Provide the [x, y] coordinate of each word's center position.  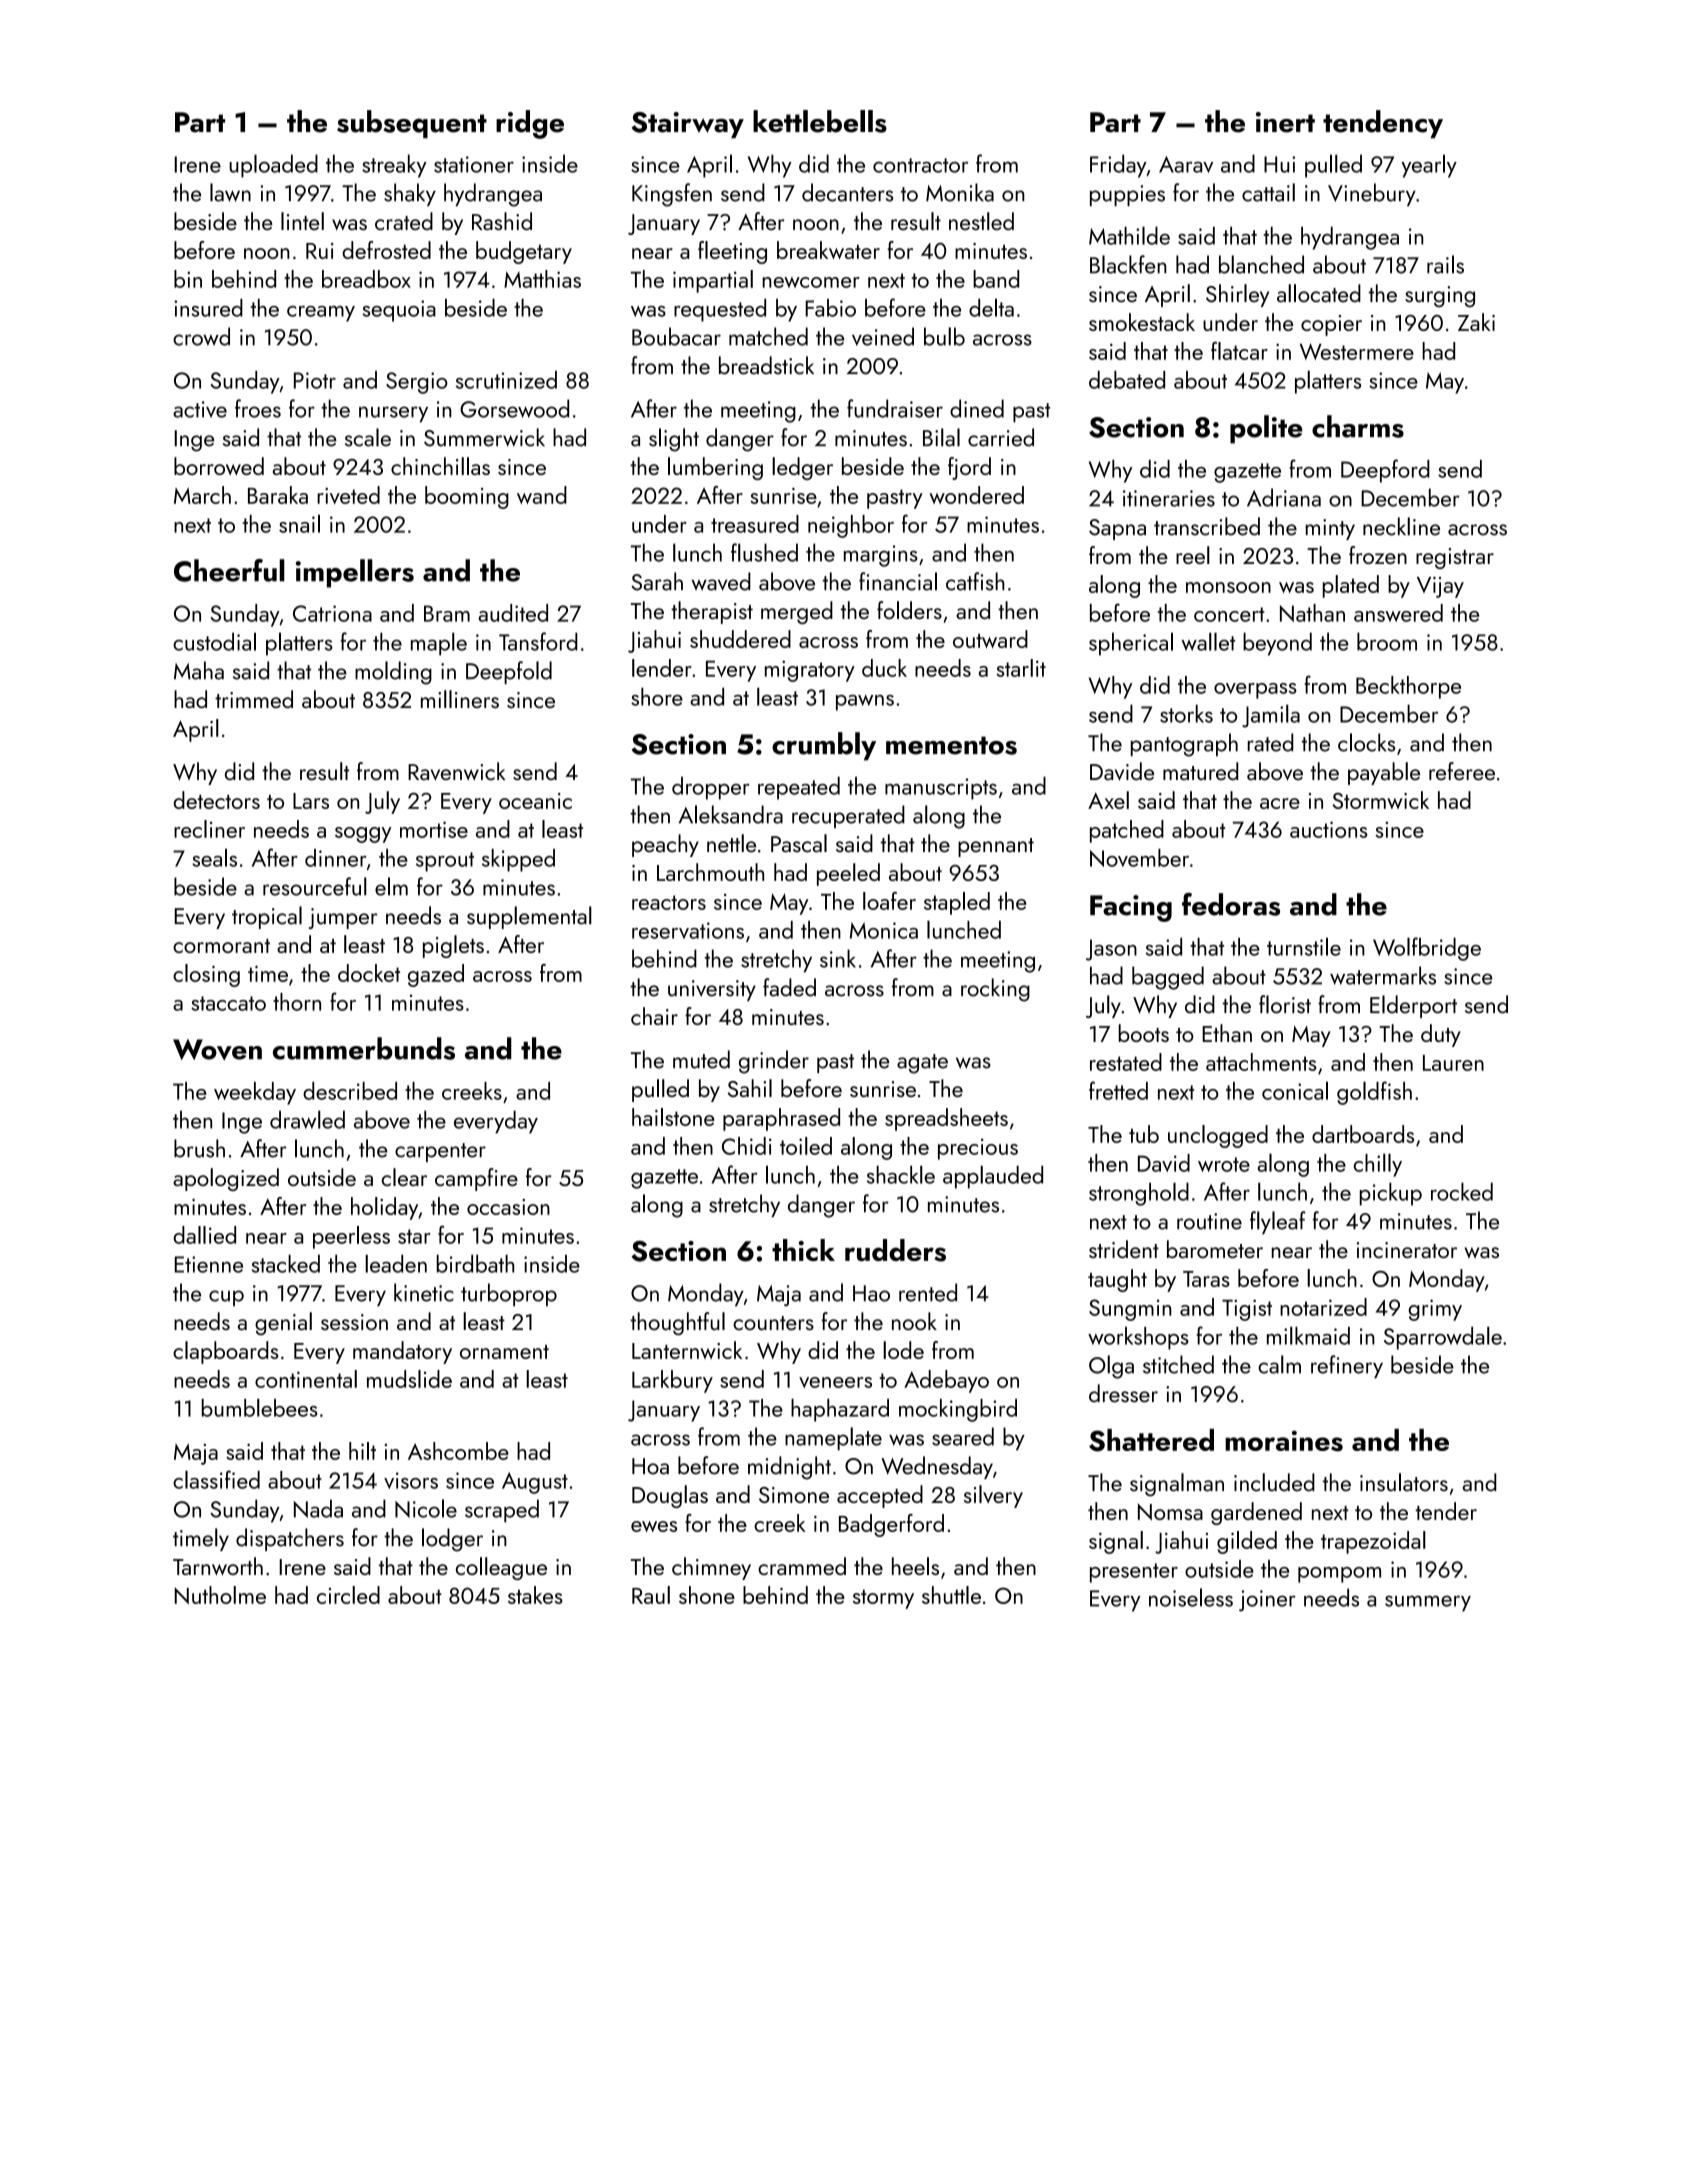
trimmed [254, 699]
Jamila [1271, 716]
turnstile [1304, 946]
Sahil [749, 1088]
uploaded [273, 166]
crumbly [824, 746]
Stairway [688, 125]
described [350, 1091]
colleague [501, 1568]
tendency [1383, 124]
